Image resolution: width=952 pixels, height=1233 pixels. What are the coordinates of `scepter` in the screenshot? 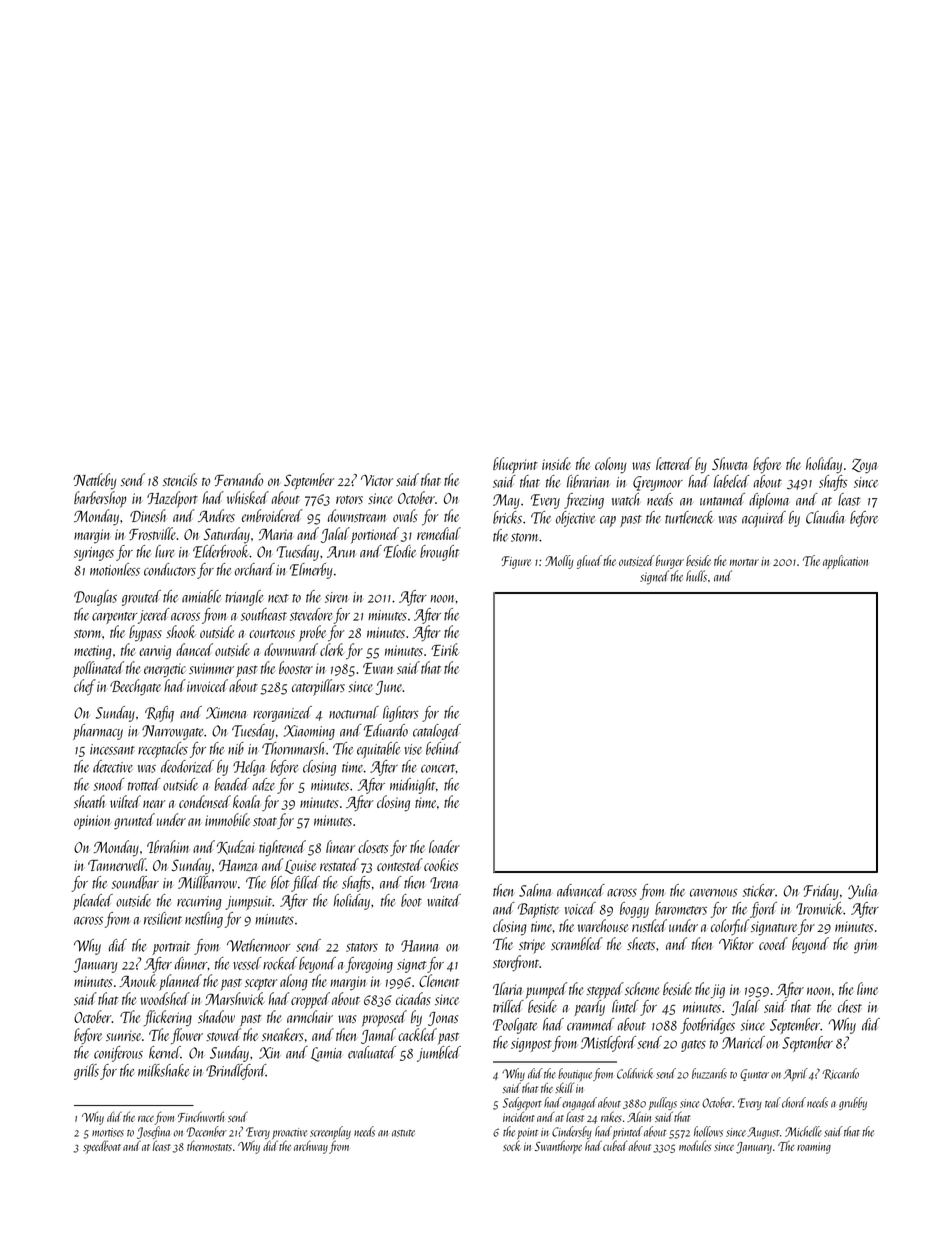 It's located at (261, 984).
